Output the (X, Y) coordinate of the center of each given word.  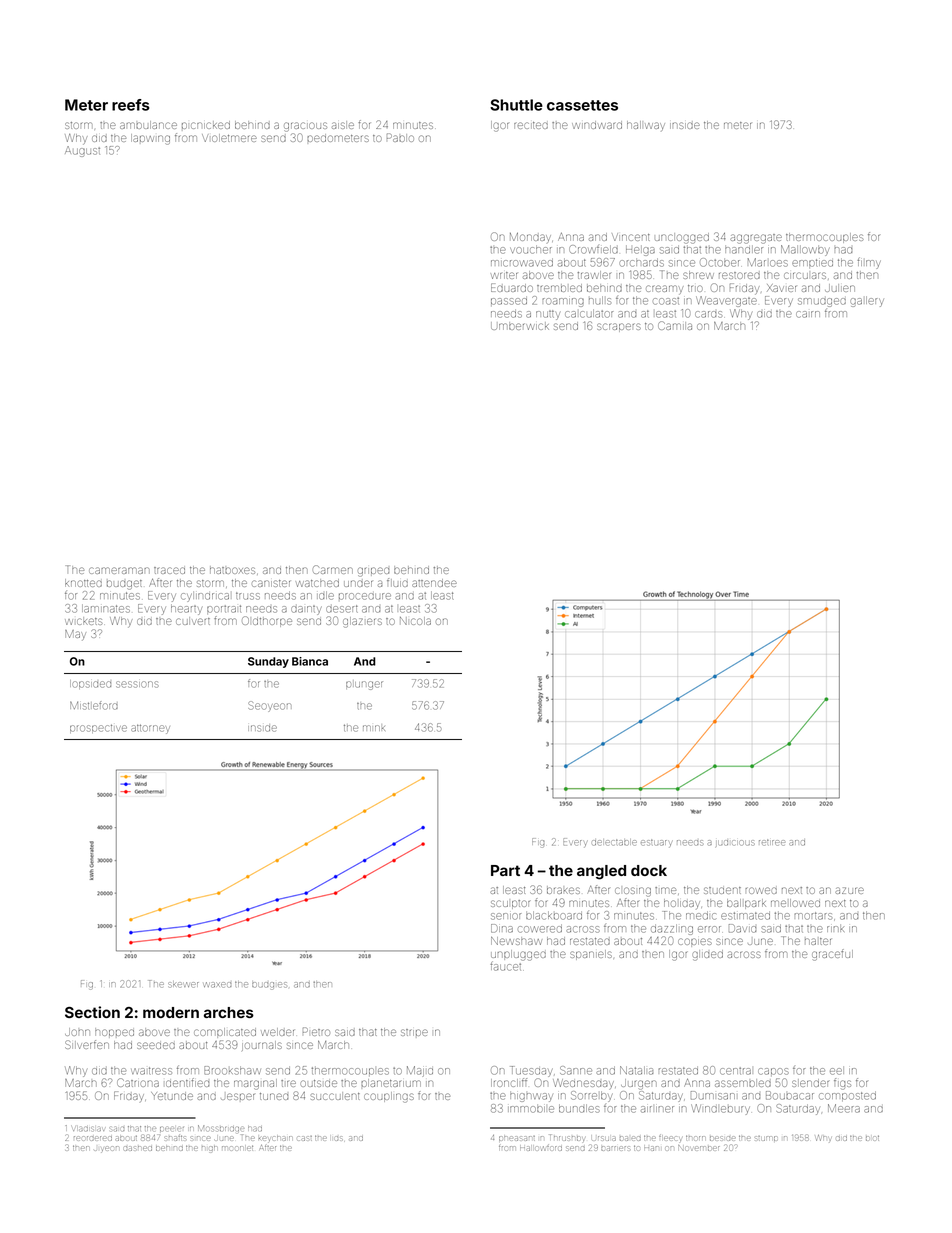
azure (849, 890)
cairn (808, 314)
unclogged (682, 238)
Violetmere (229, 138)
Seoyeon (269, 705)
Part (505, 870)
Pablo (400, 137)
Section (92, 1012)
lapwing (150, 139)
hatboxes (232, 570)
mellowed (795, 903)
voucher (531, 249)
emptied (812, 263)
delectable (615, 842)
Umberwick (520, 326)
